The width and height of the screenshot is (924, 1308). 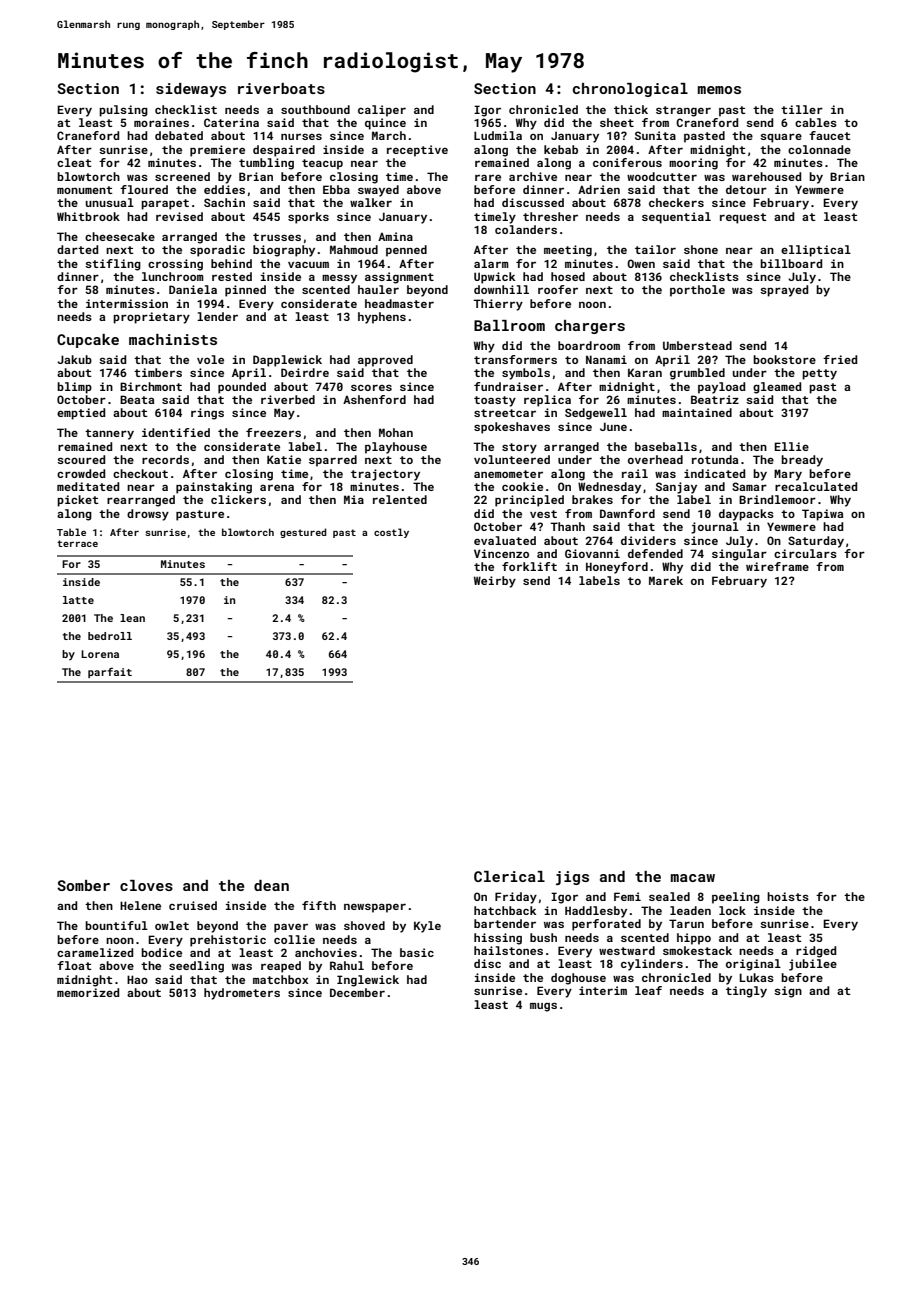 What do you see at coordinates (354, 249) in the screenshot?
I see `Mahmoud` at bounding box center [354, 249].
